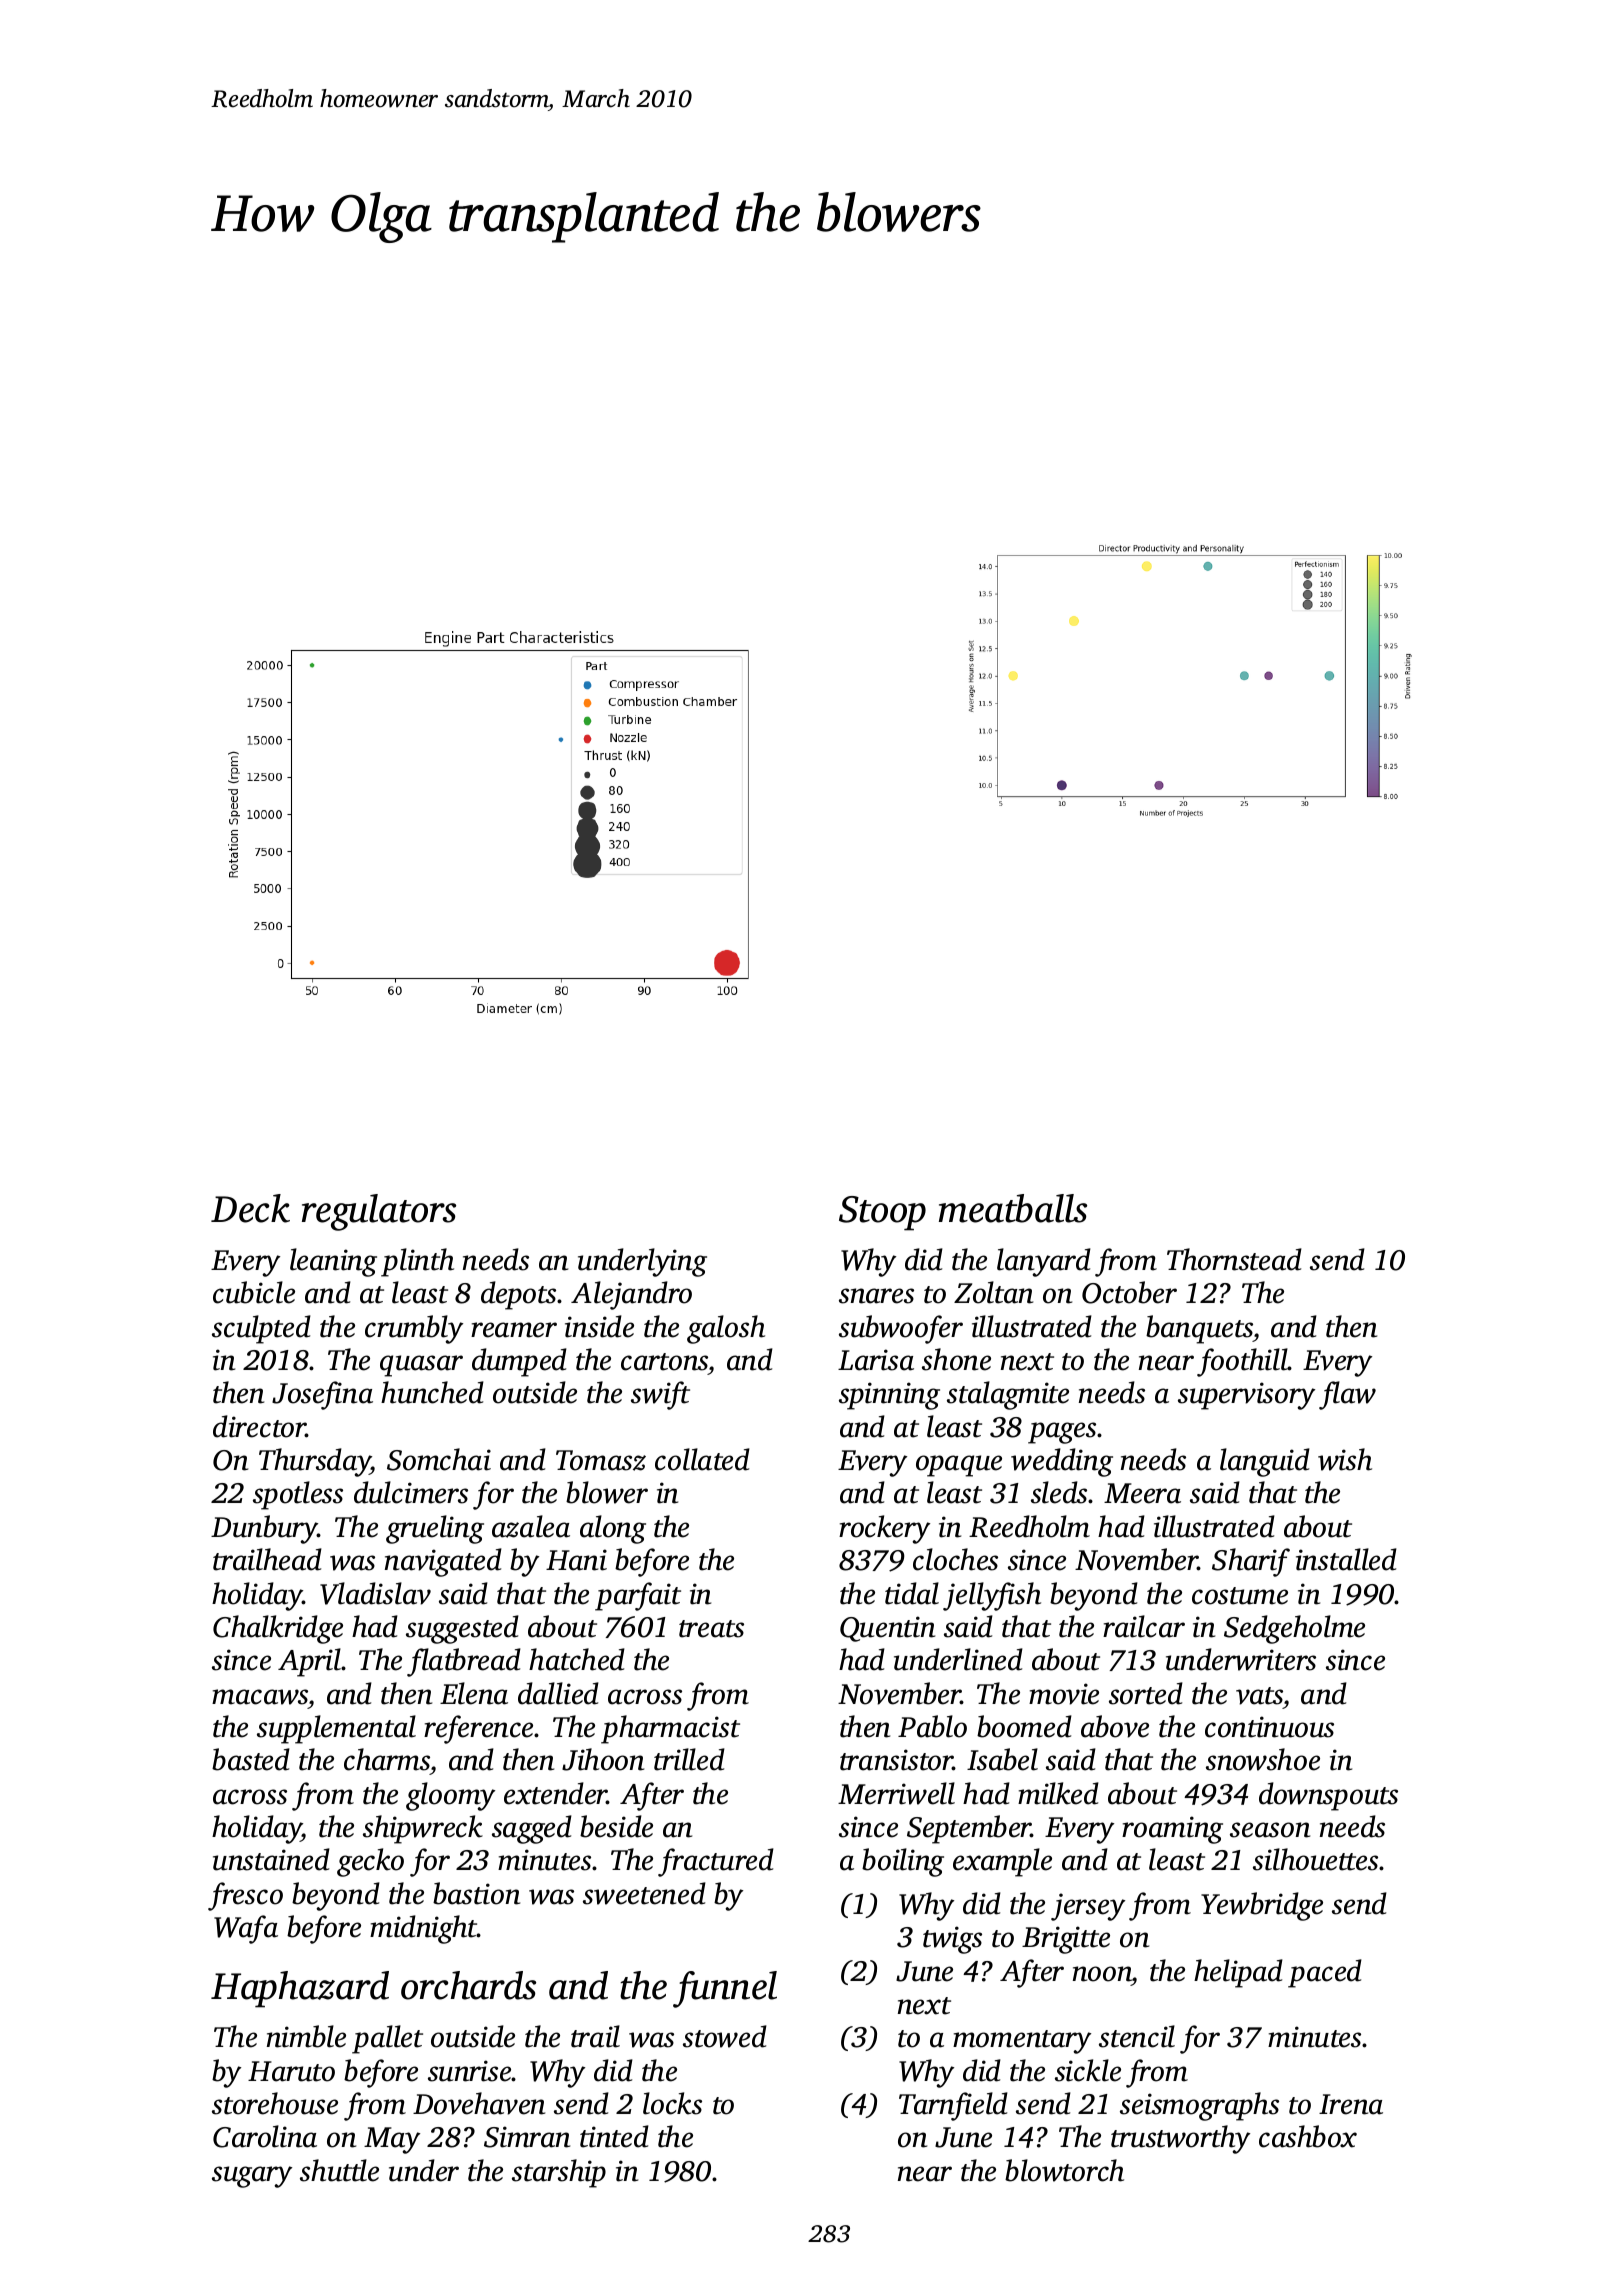  What do you see at coordinates (882, 1213) in the page?
I see `Stoop` at bounding box center [882, 1213].
